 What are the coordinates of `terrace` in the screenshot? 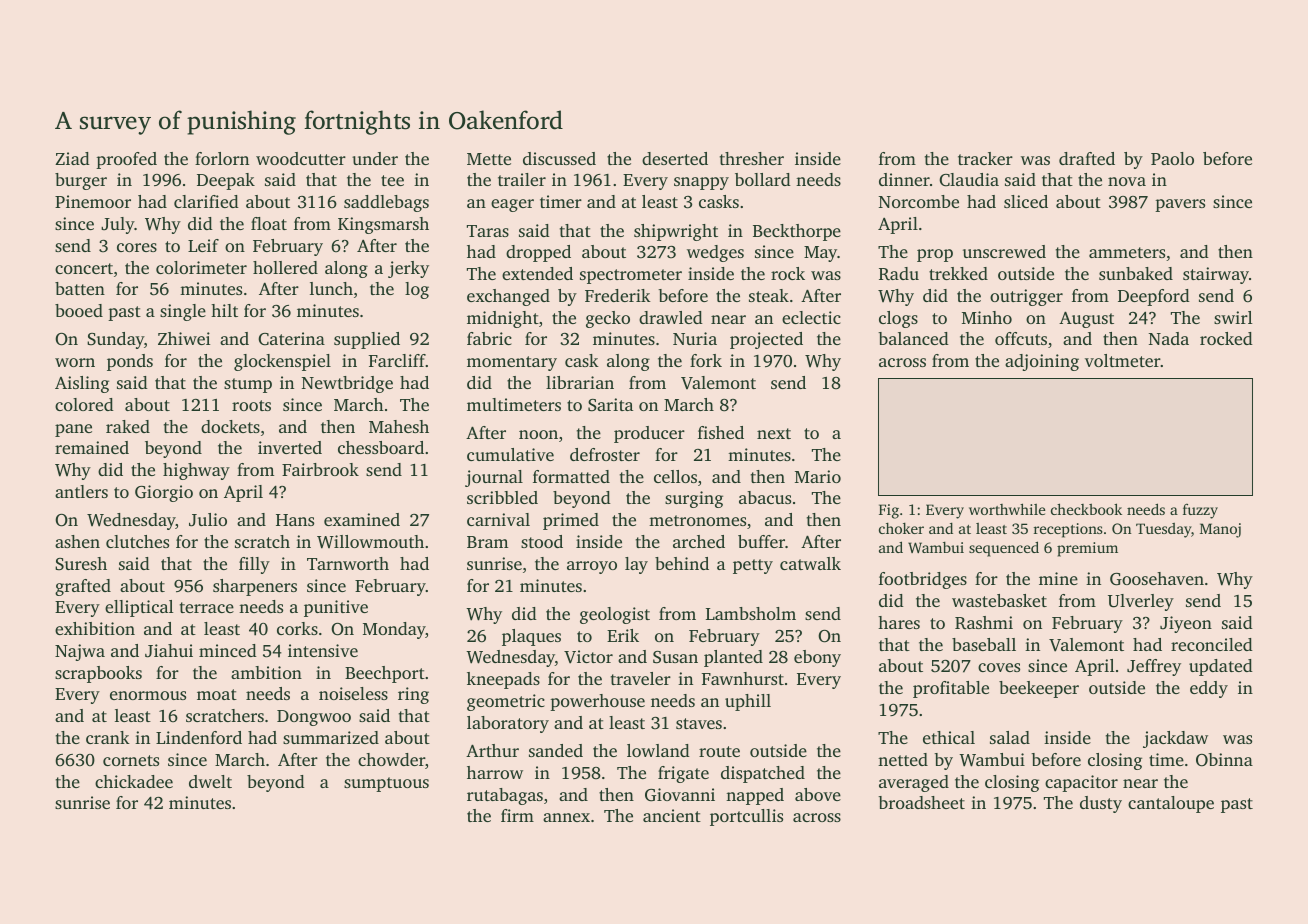 It's located at (207, 607).
